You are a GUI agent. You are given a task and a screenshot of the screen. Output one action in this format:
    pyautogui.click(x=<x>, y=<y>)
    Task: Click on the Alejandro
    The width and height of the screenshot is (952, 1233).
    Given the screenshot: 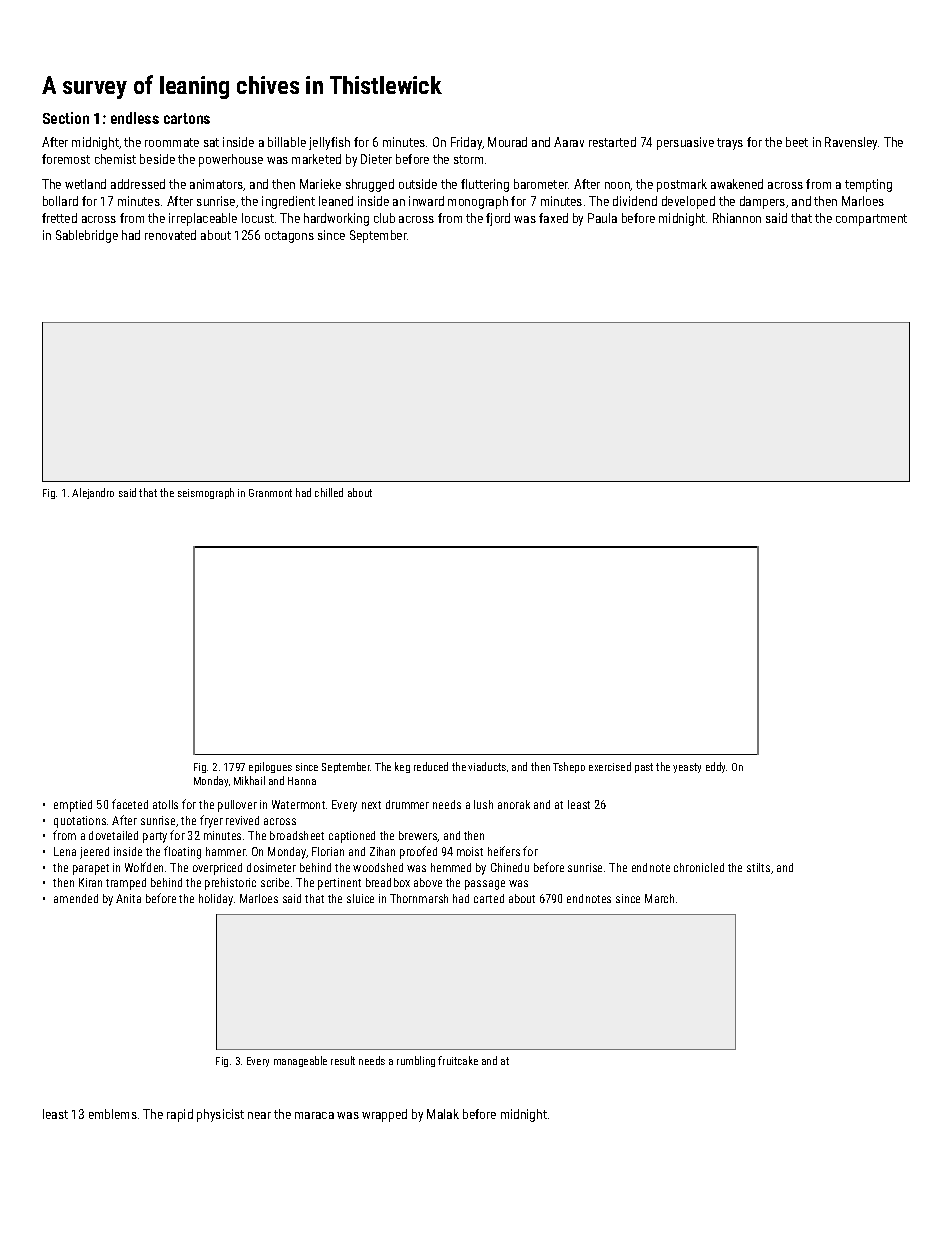 What is the action you would take?
    pyautogui.click(x=93, y=493)
